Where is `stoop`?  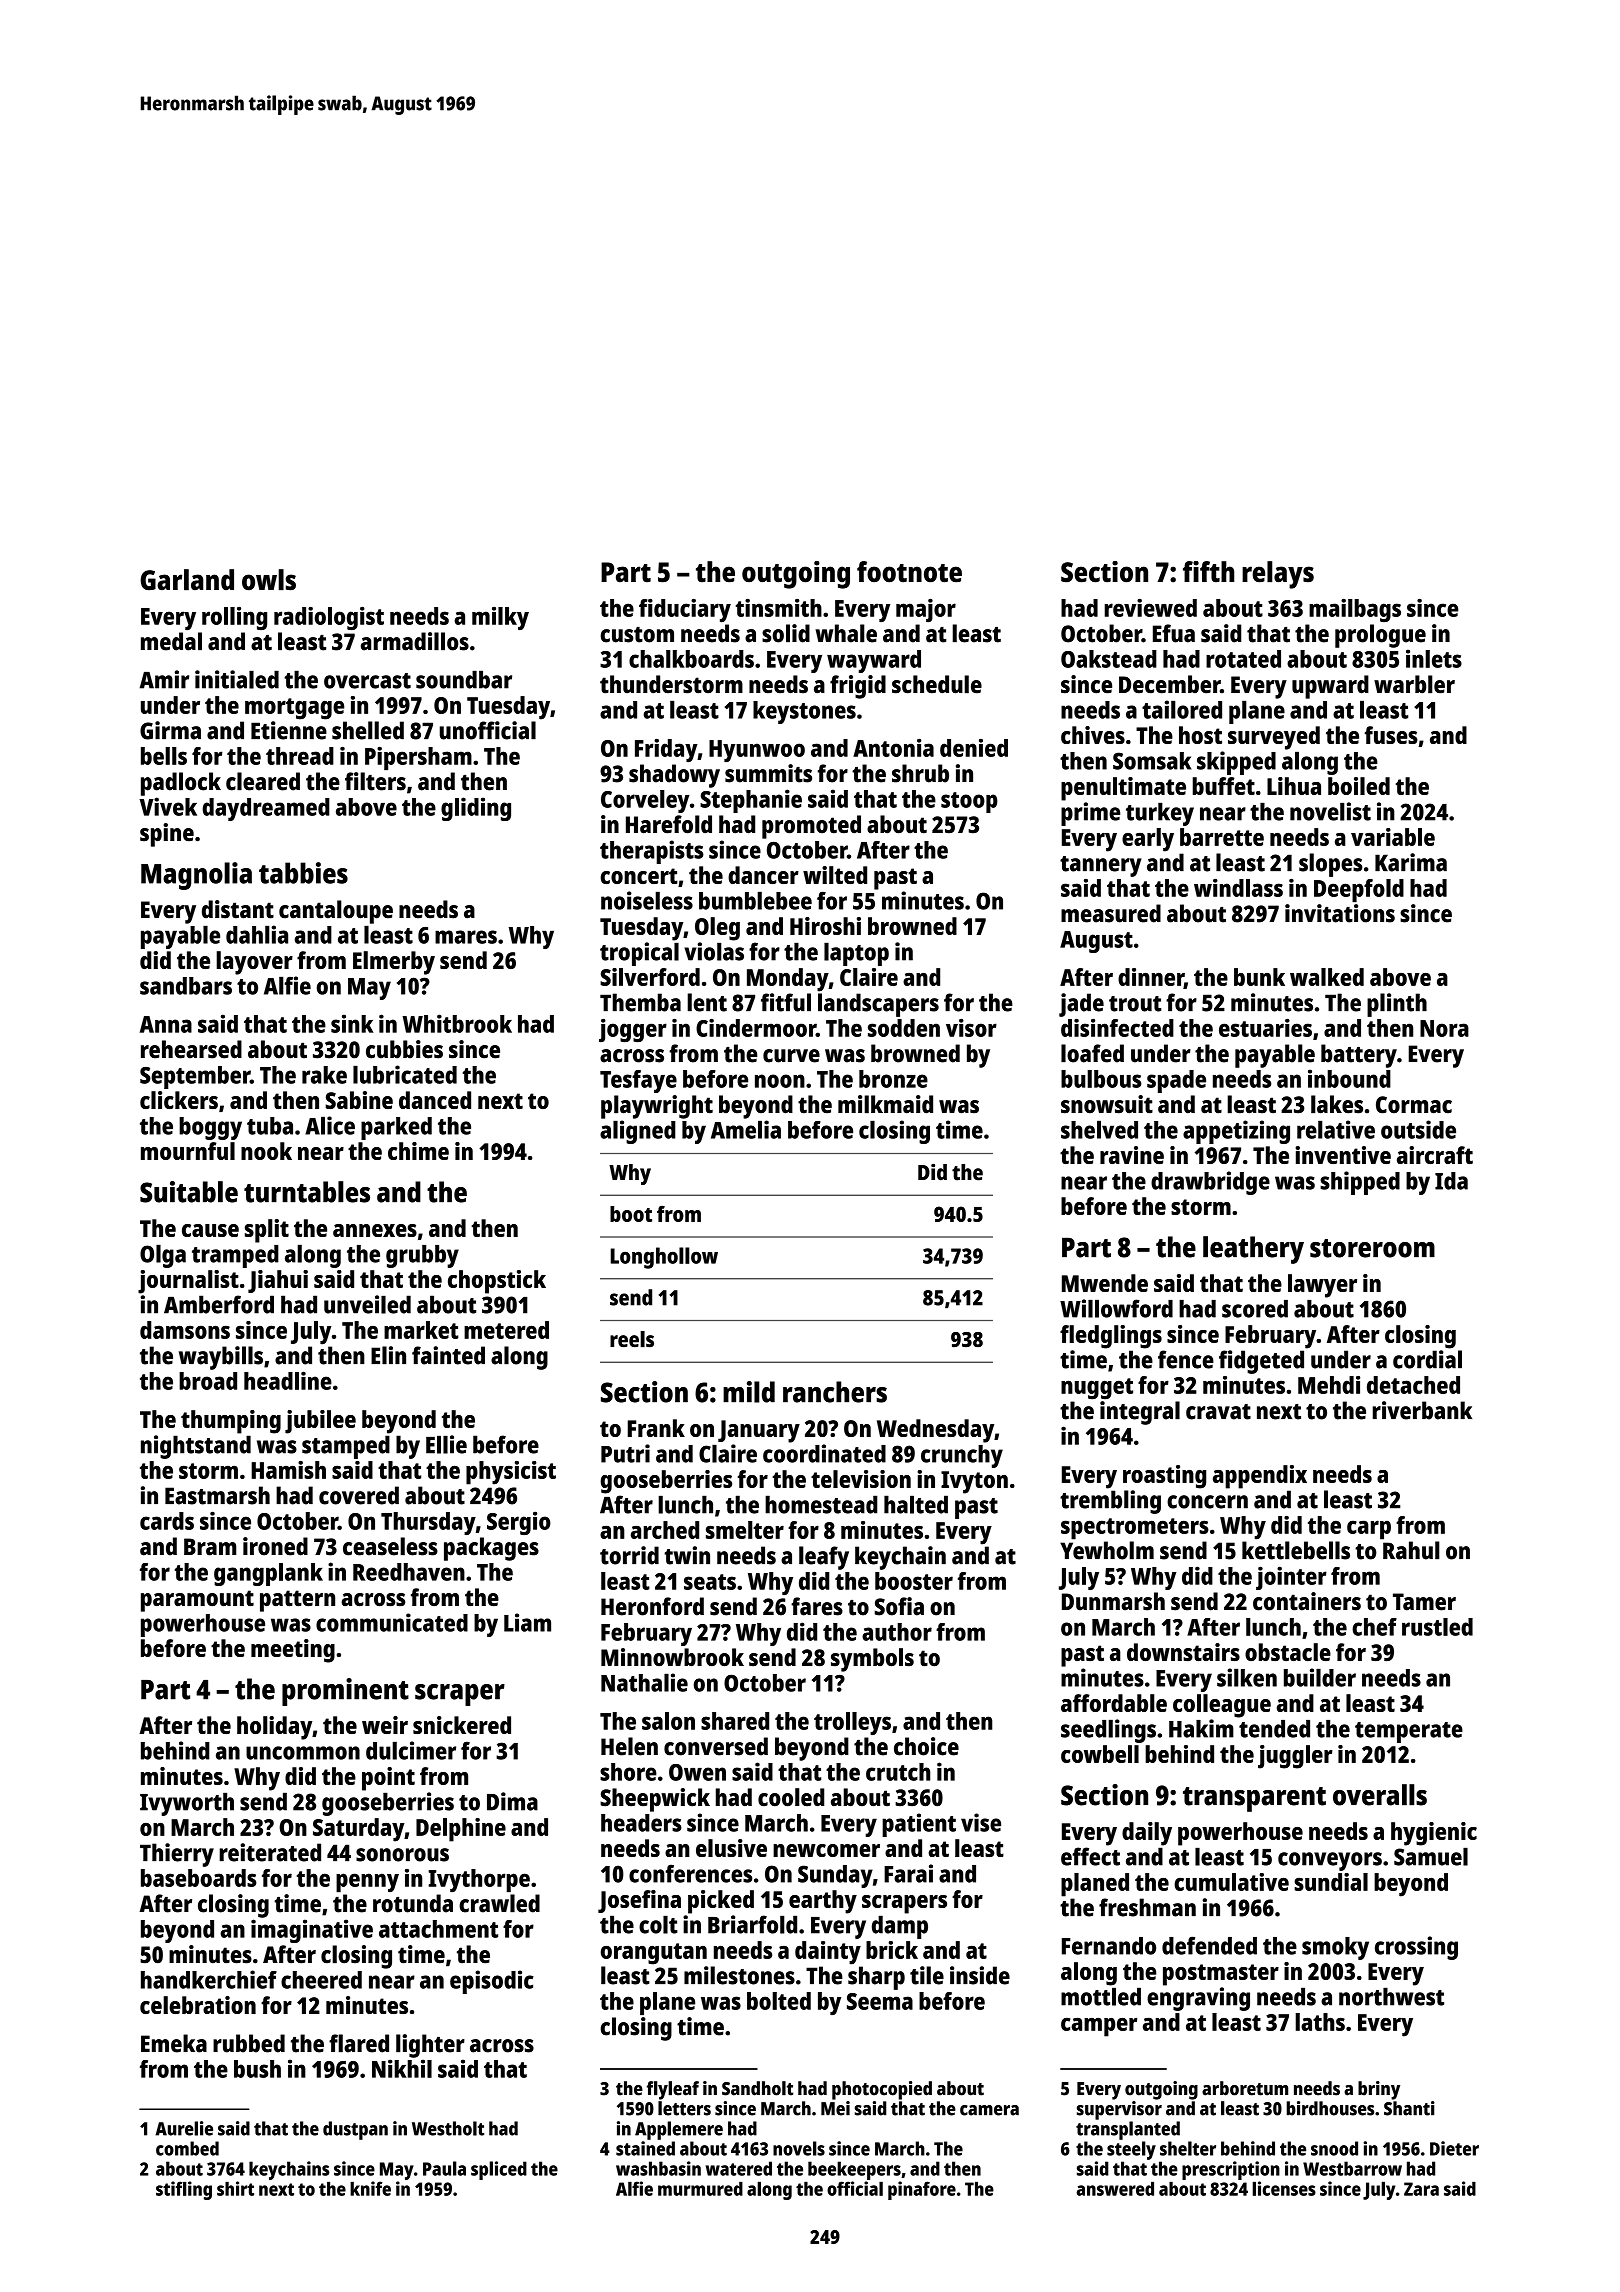
stoop is located at coordinates (969, 802).
